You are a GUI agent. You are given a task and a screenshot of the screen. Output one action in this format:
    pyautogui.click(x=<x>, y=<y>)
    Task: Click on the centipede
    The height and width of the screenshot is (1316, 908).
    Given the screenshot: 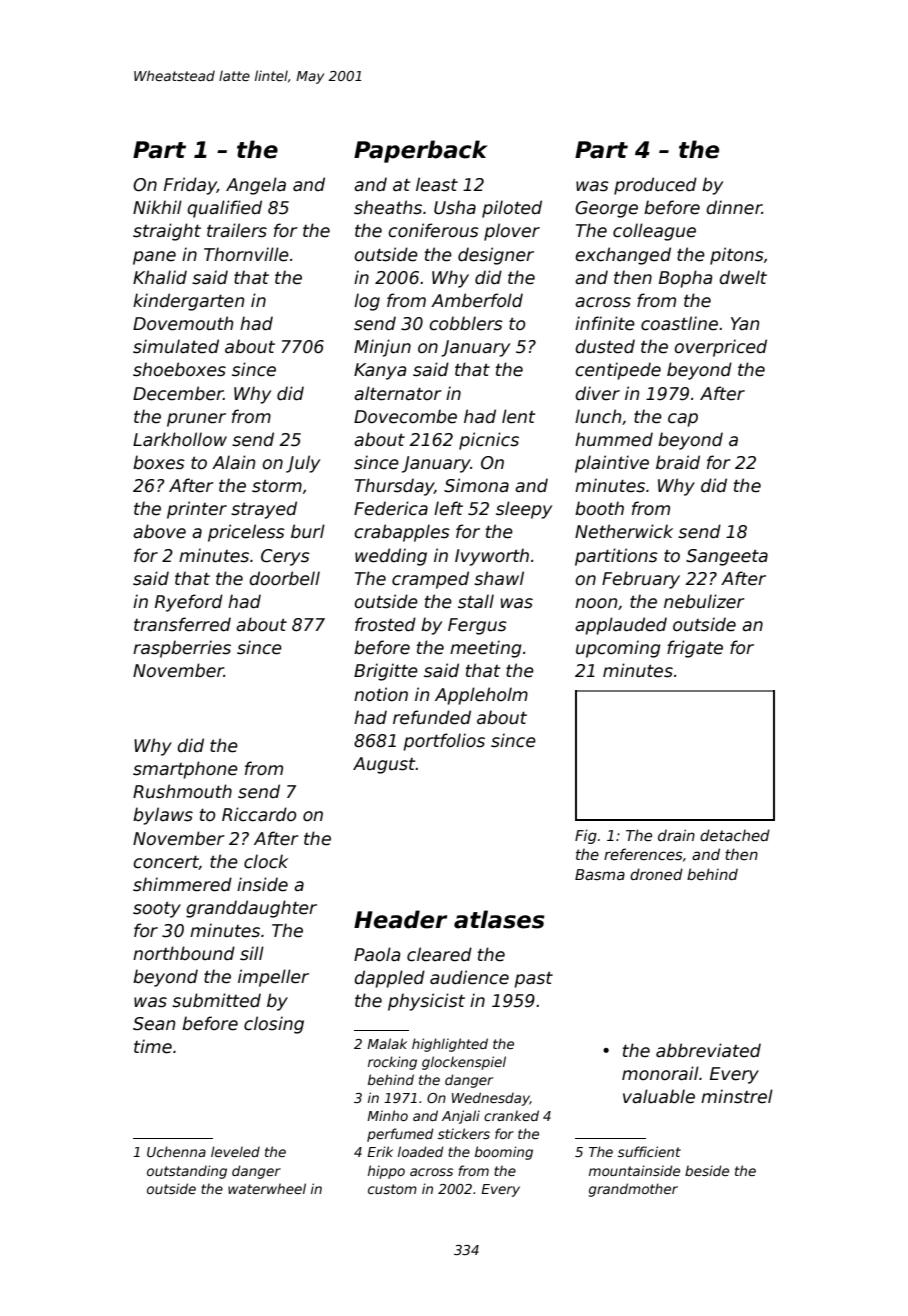 What is the action you would take?
    pyautogui.click(x=618, y=371)
